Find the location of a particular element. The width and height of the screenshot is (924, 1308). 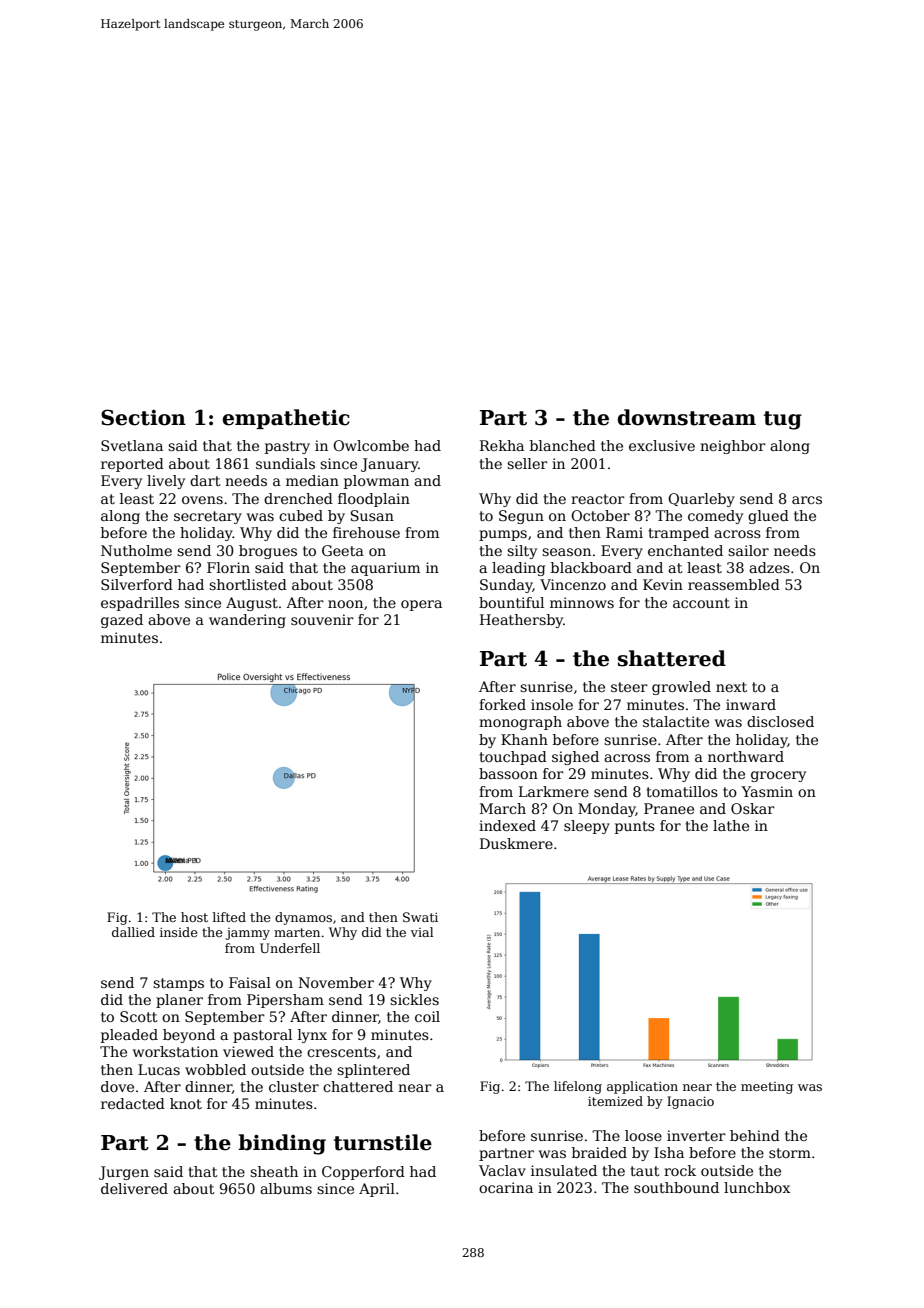

dynamos is located at coordinates (303, 918).
